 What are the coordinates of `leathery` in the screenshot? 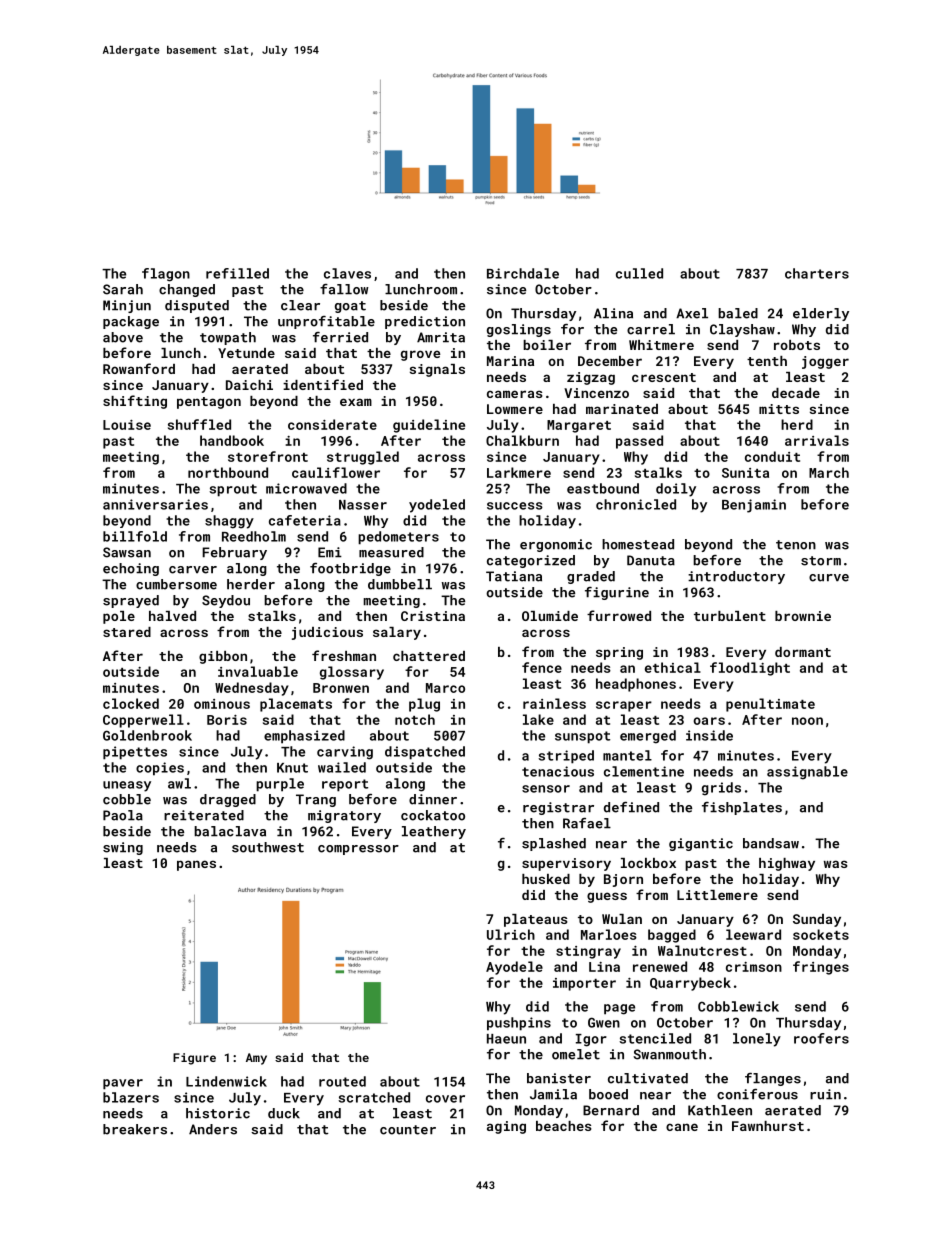 It's located at (434, 832).
